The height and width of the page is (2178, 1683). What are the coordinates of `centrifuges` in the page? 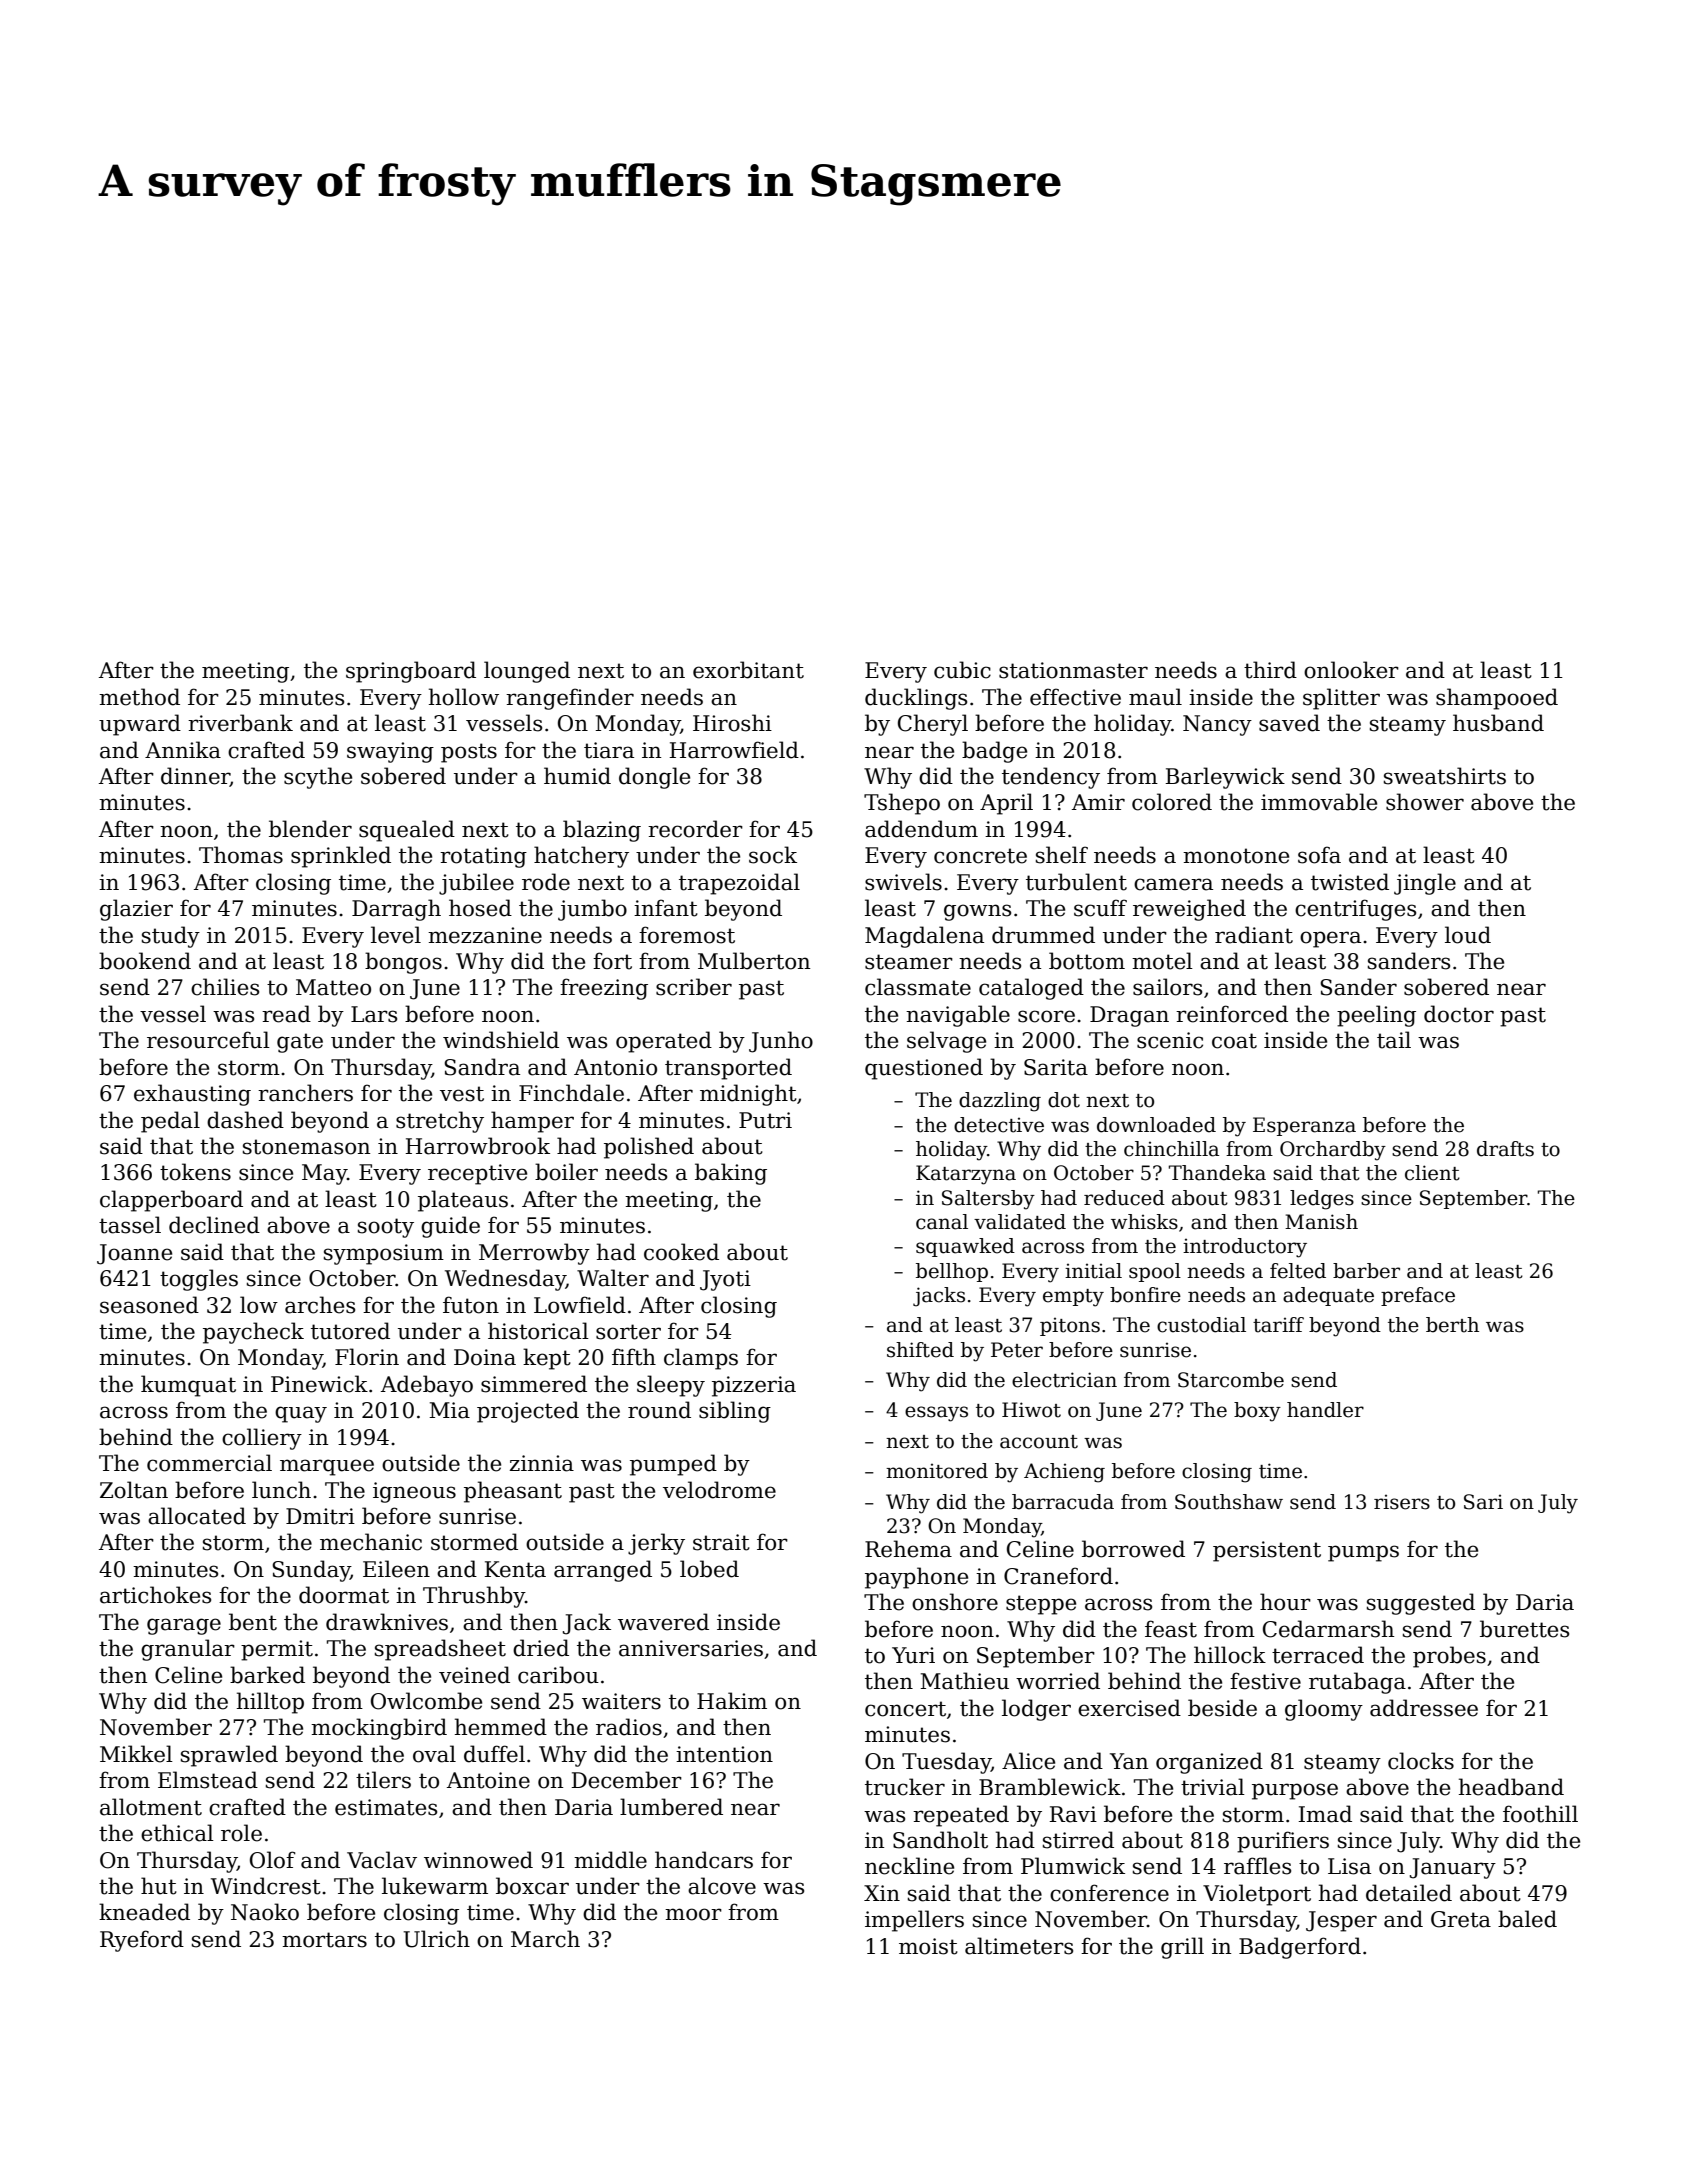 It's located at (1355, 910).
